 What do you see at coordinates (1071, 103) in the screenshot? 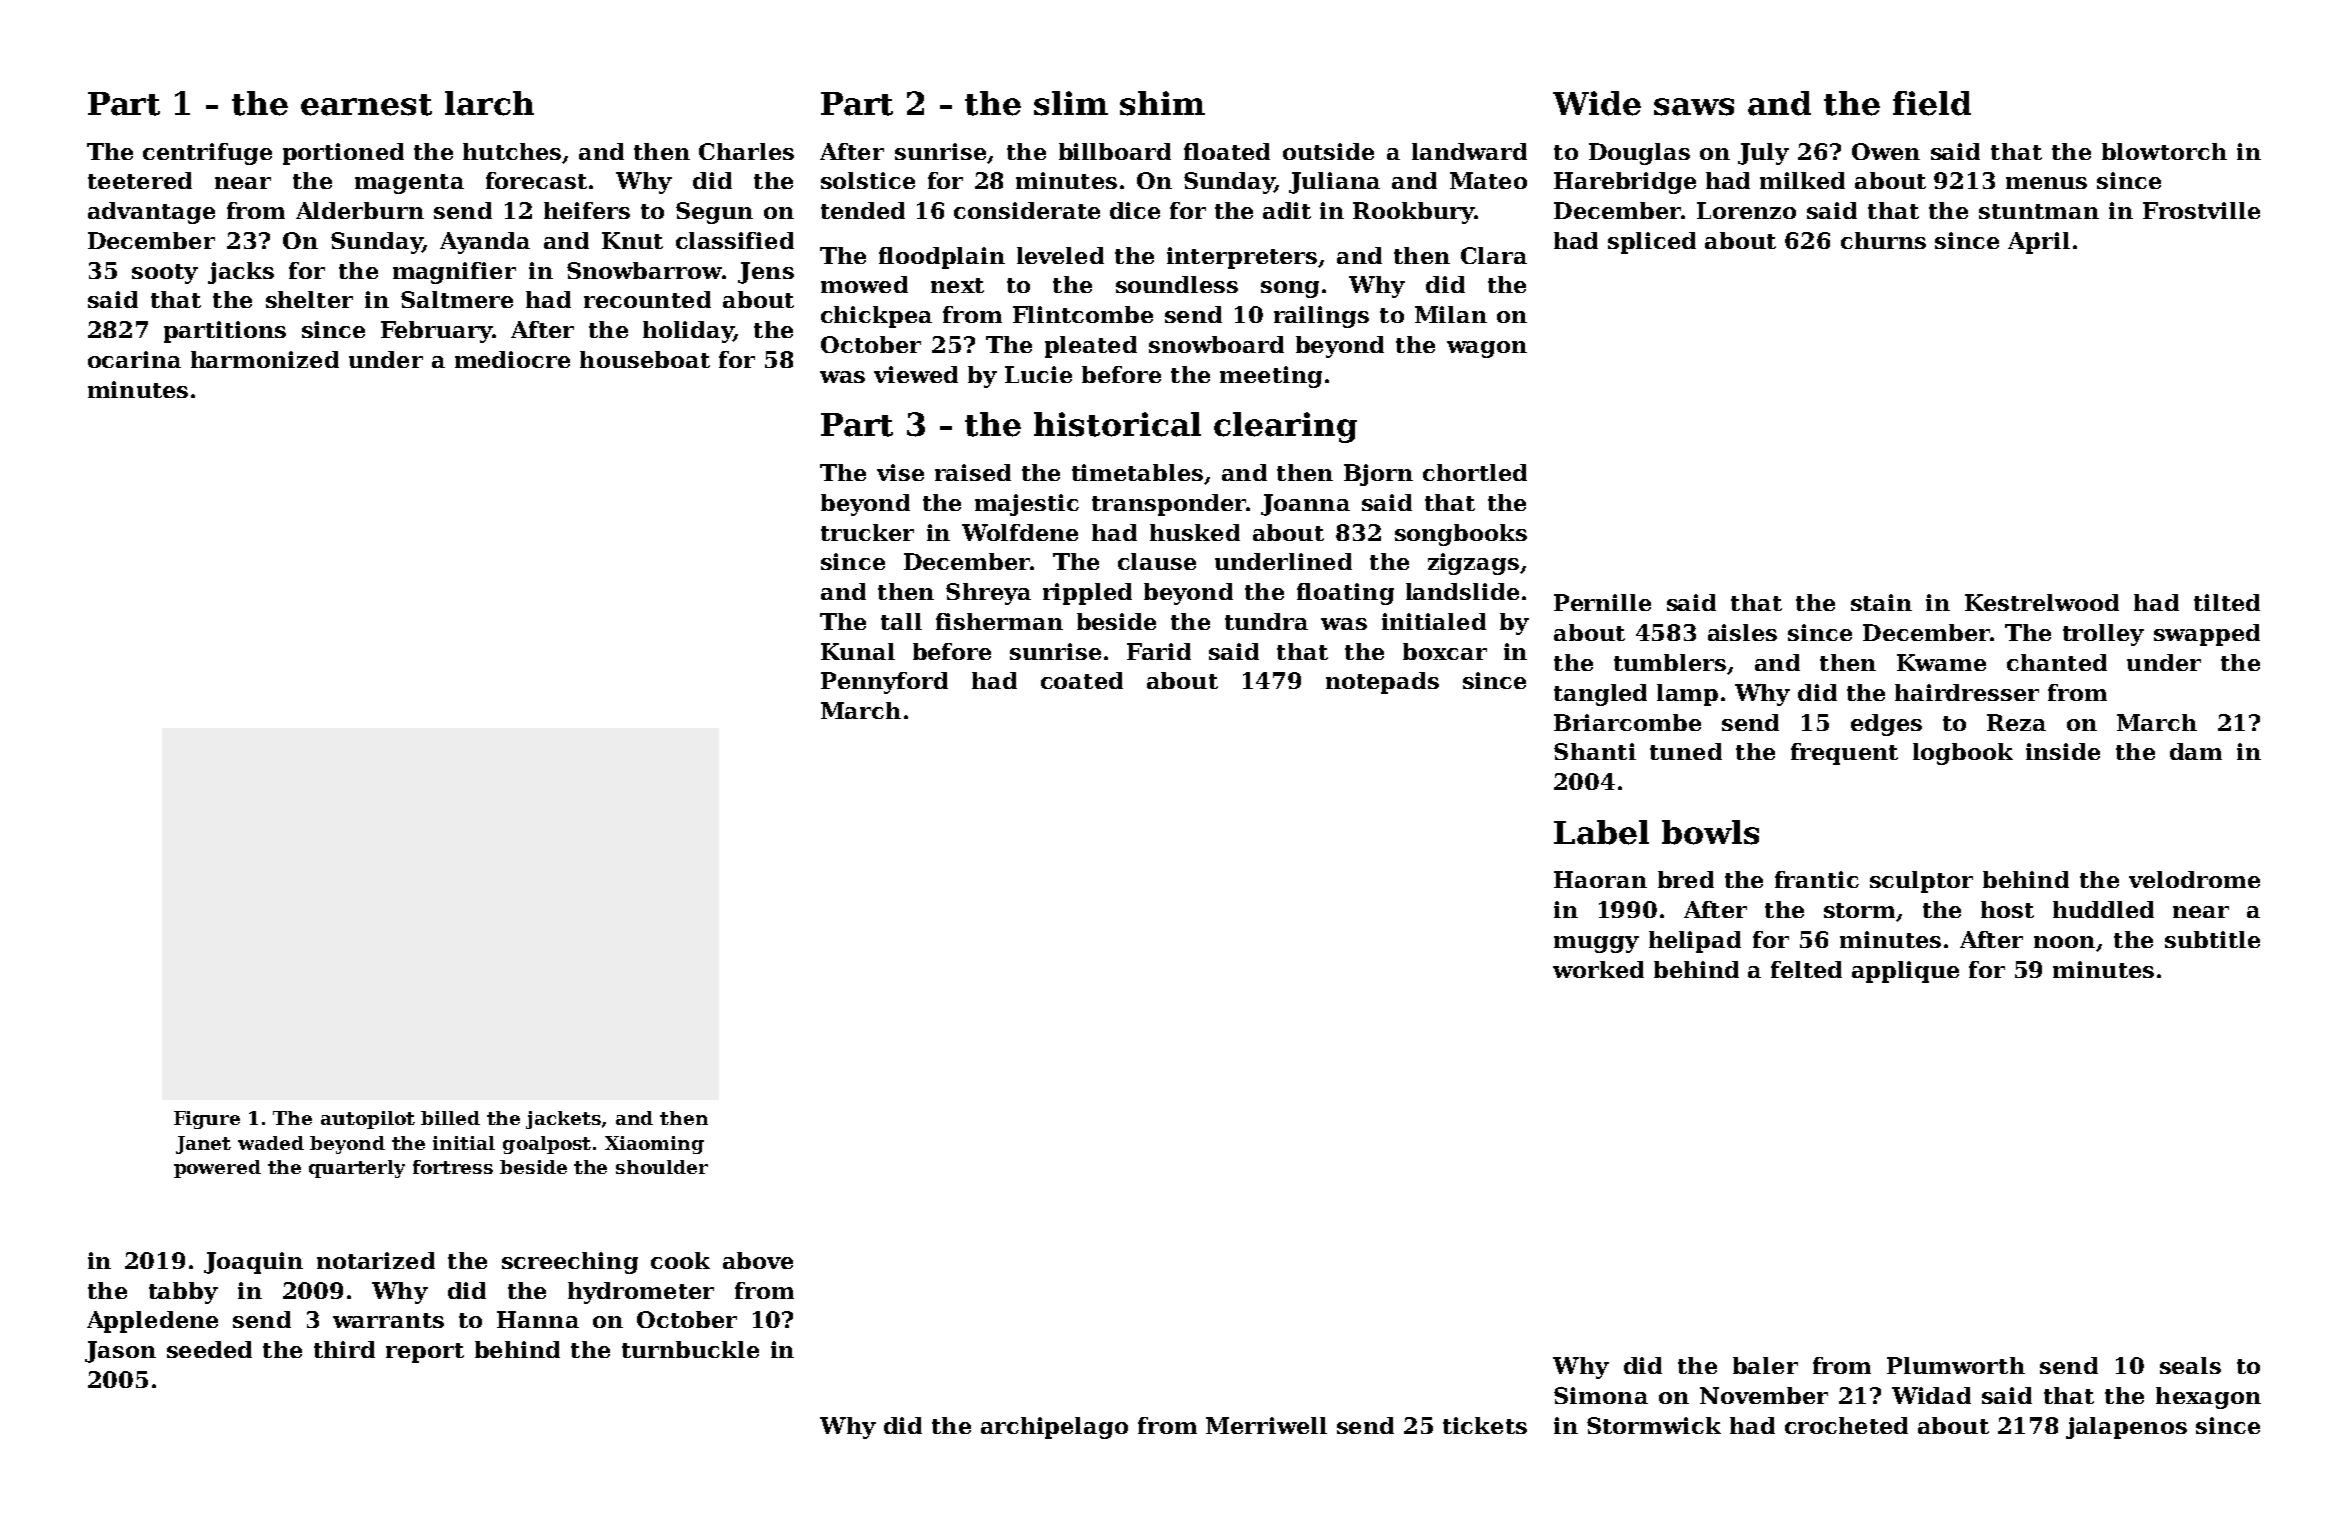
I see `slim` at bounding box center [1071, 103].
